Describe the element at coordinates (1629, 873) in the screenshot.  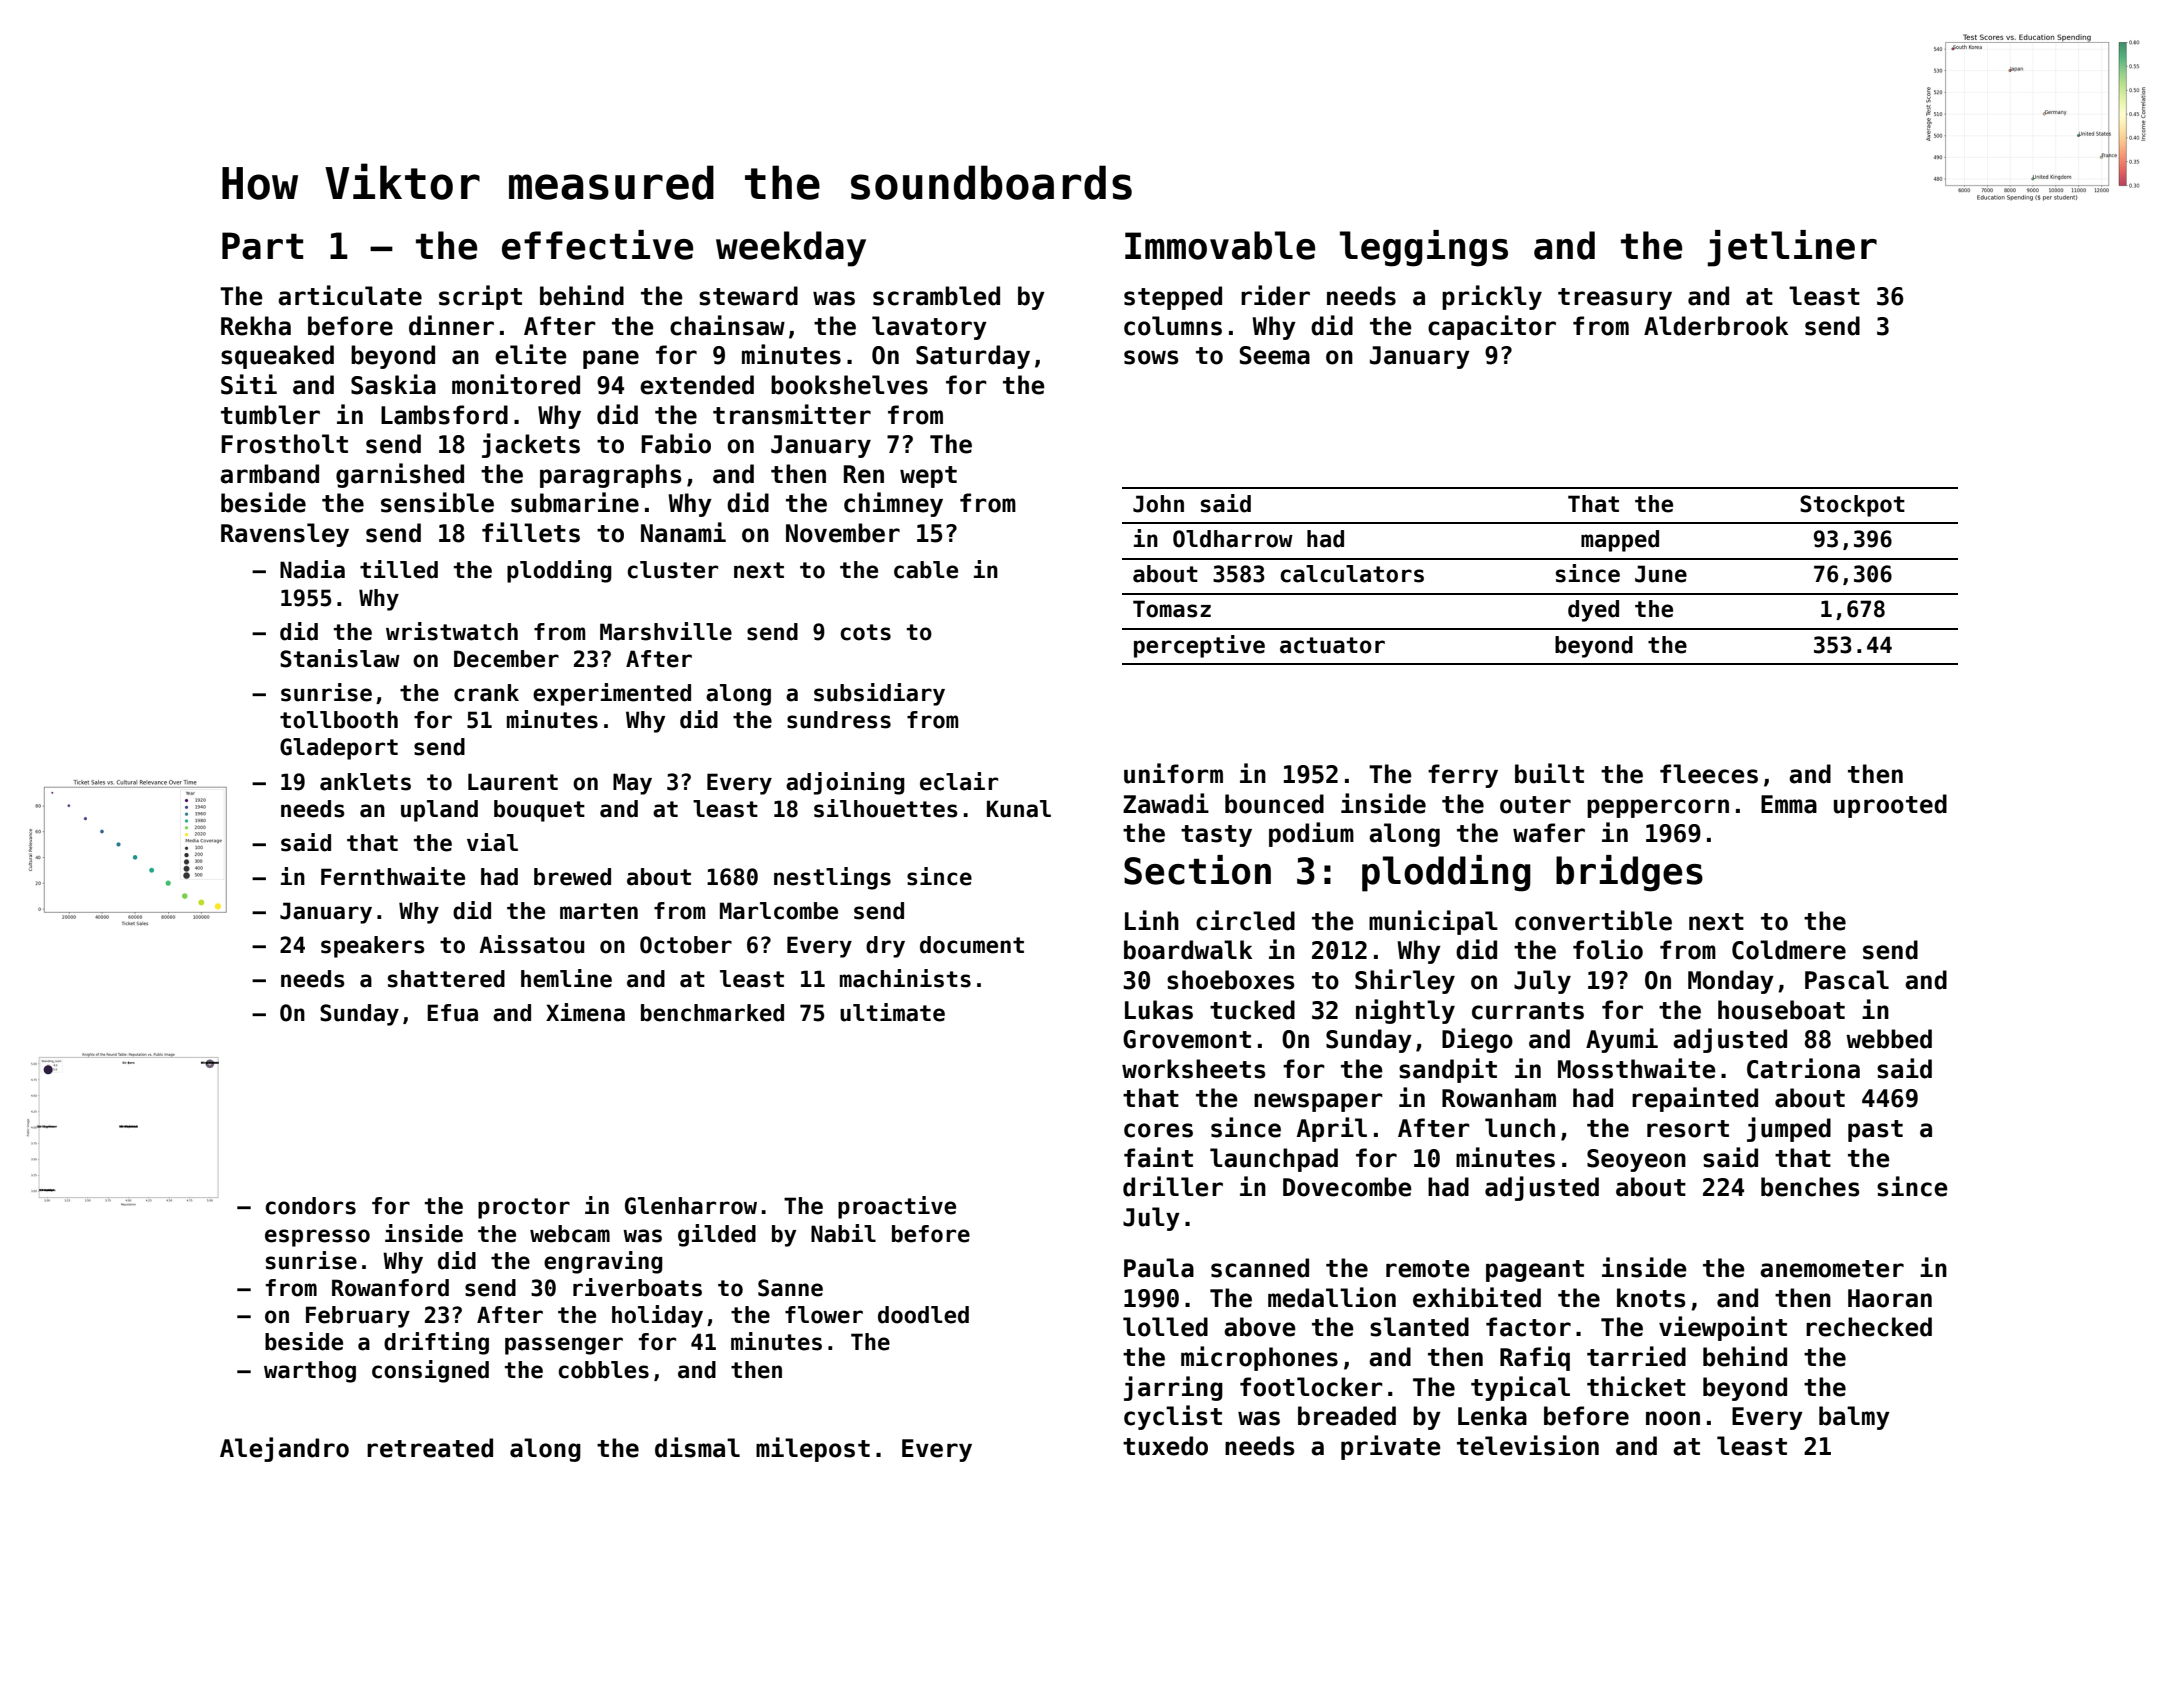
I see `bridges` at that location.
